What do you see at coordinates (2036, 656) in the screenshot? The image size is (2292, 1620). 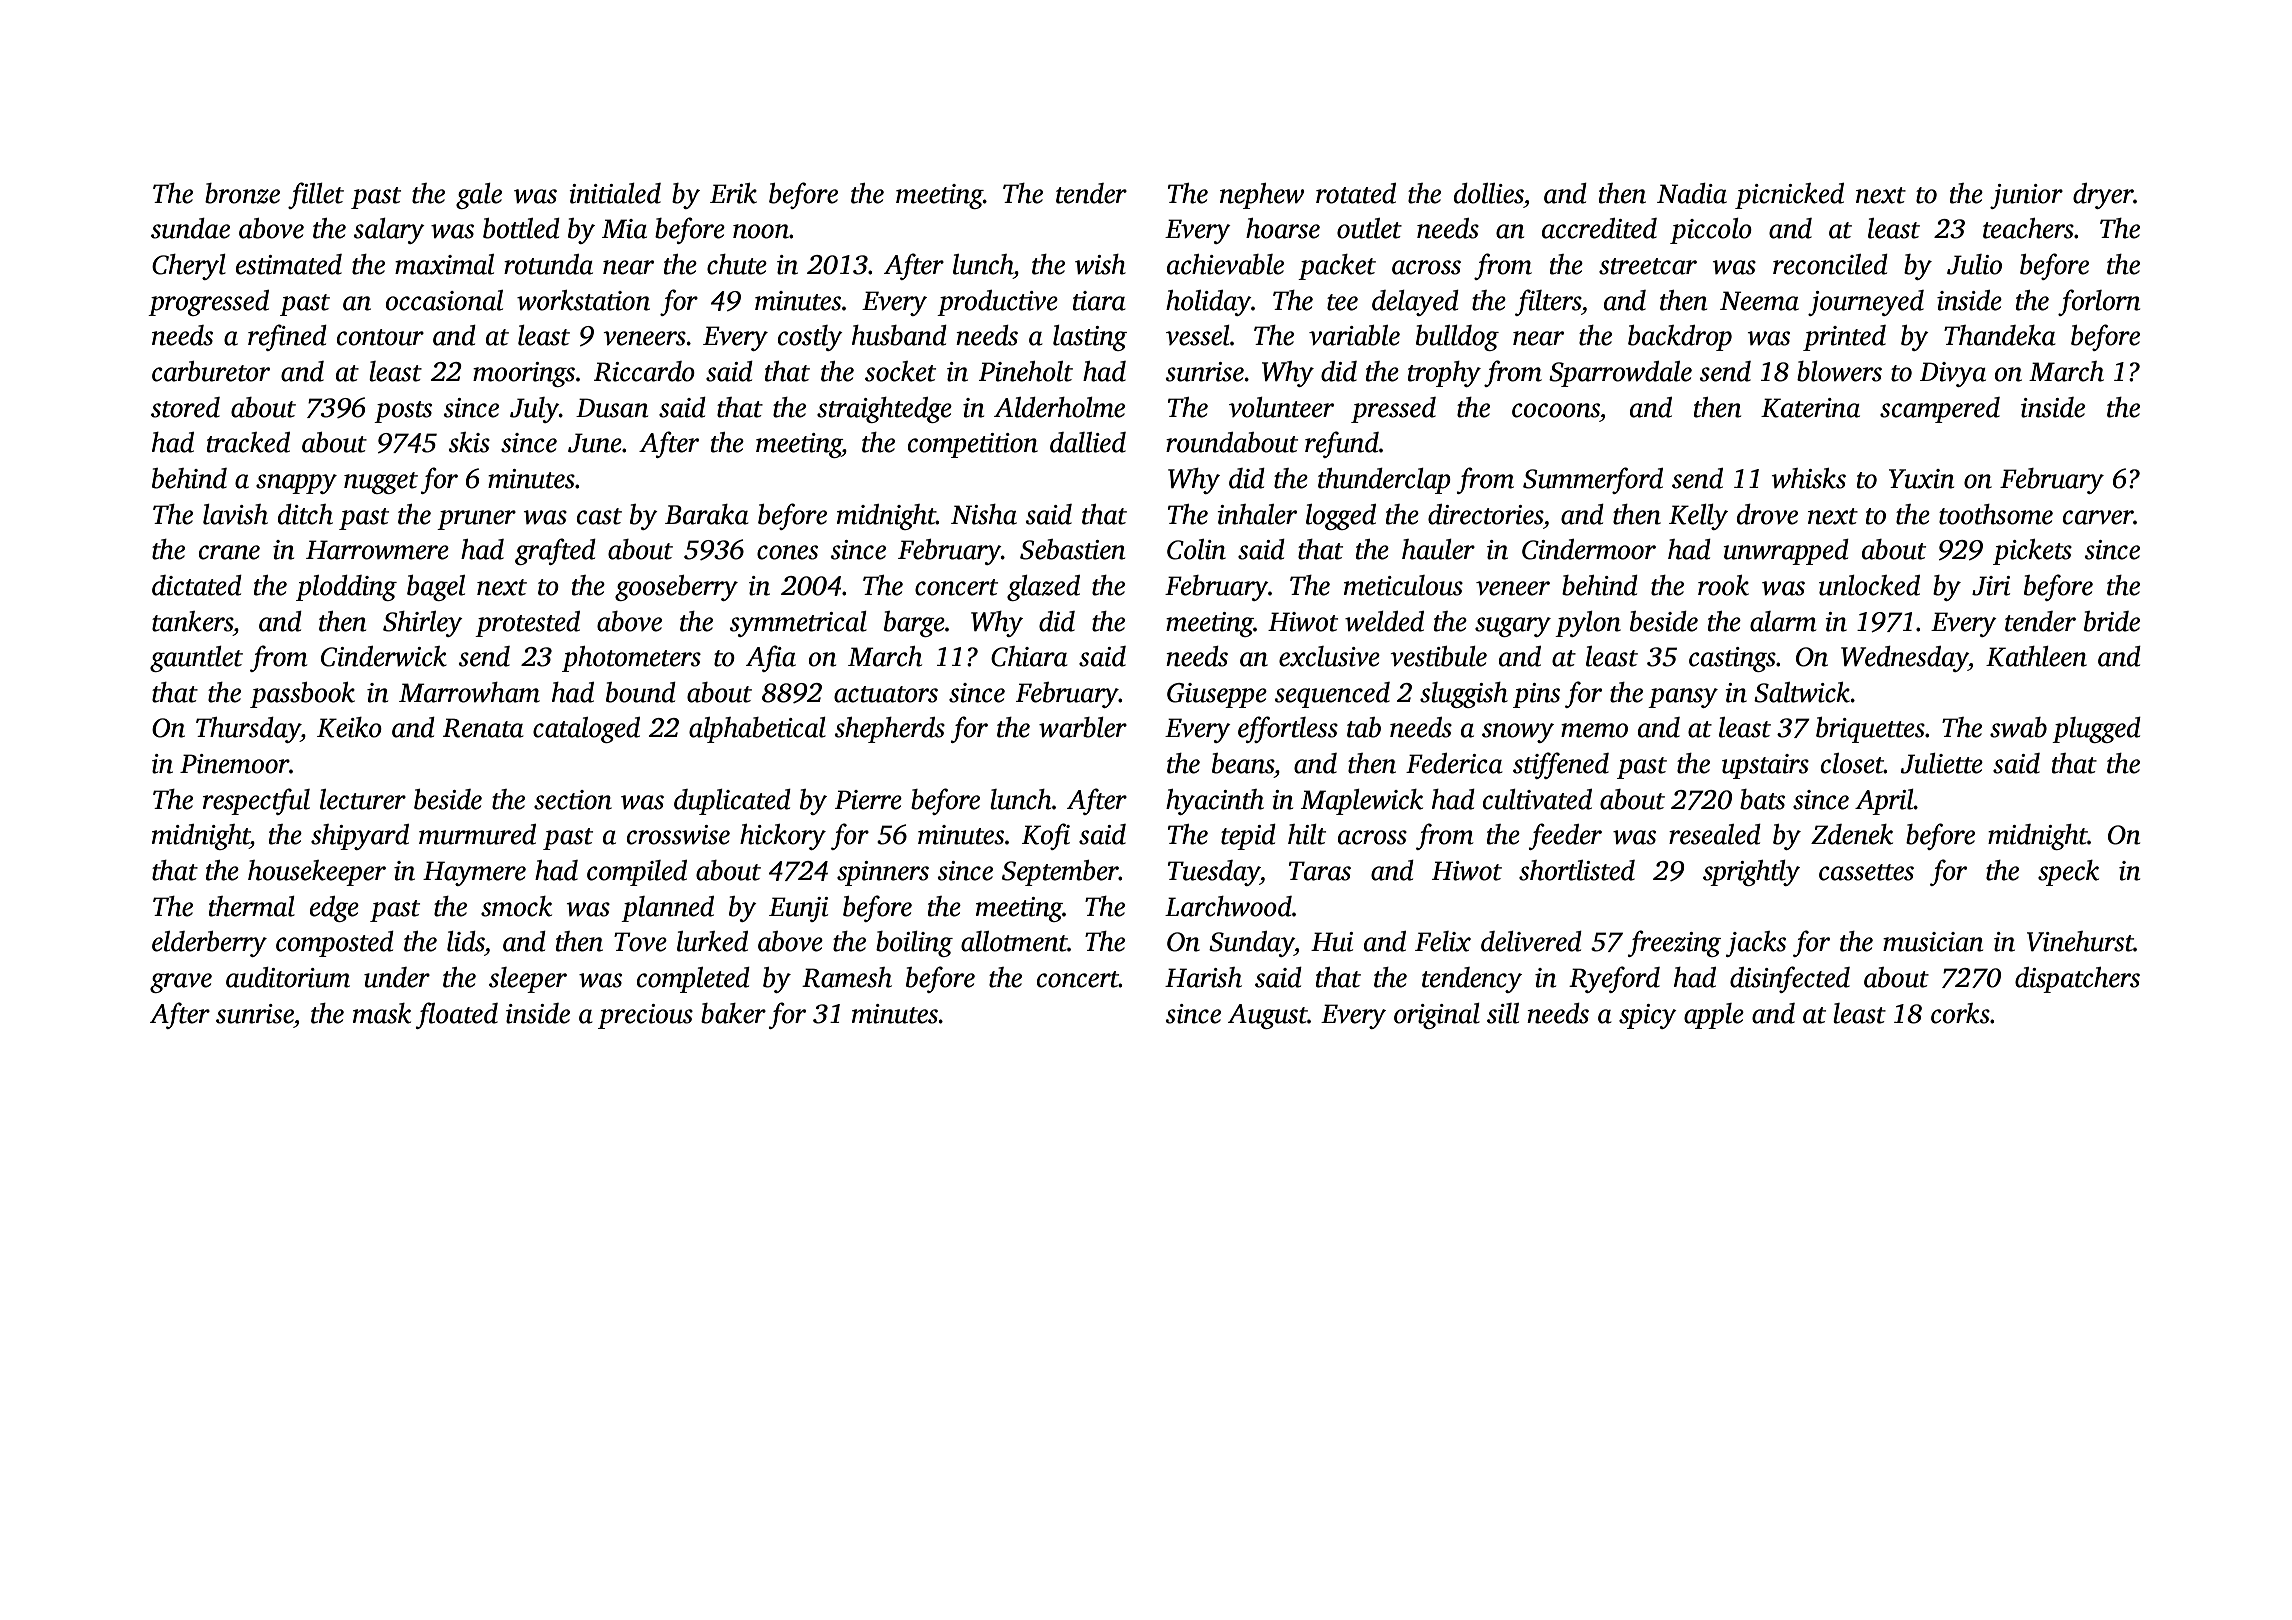 I see `Kathleen` at bounding box center [2036, 656].
